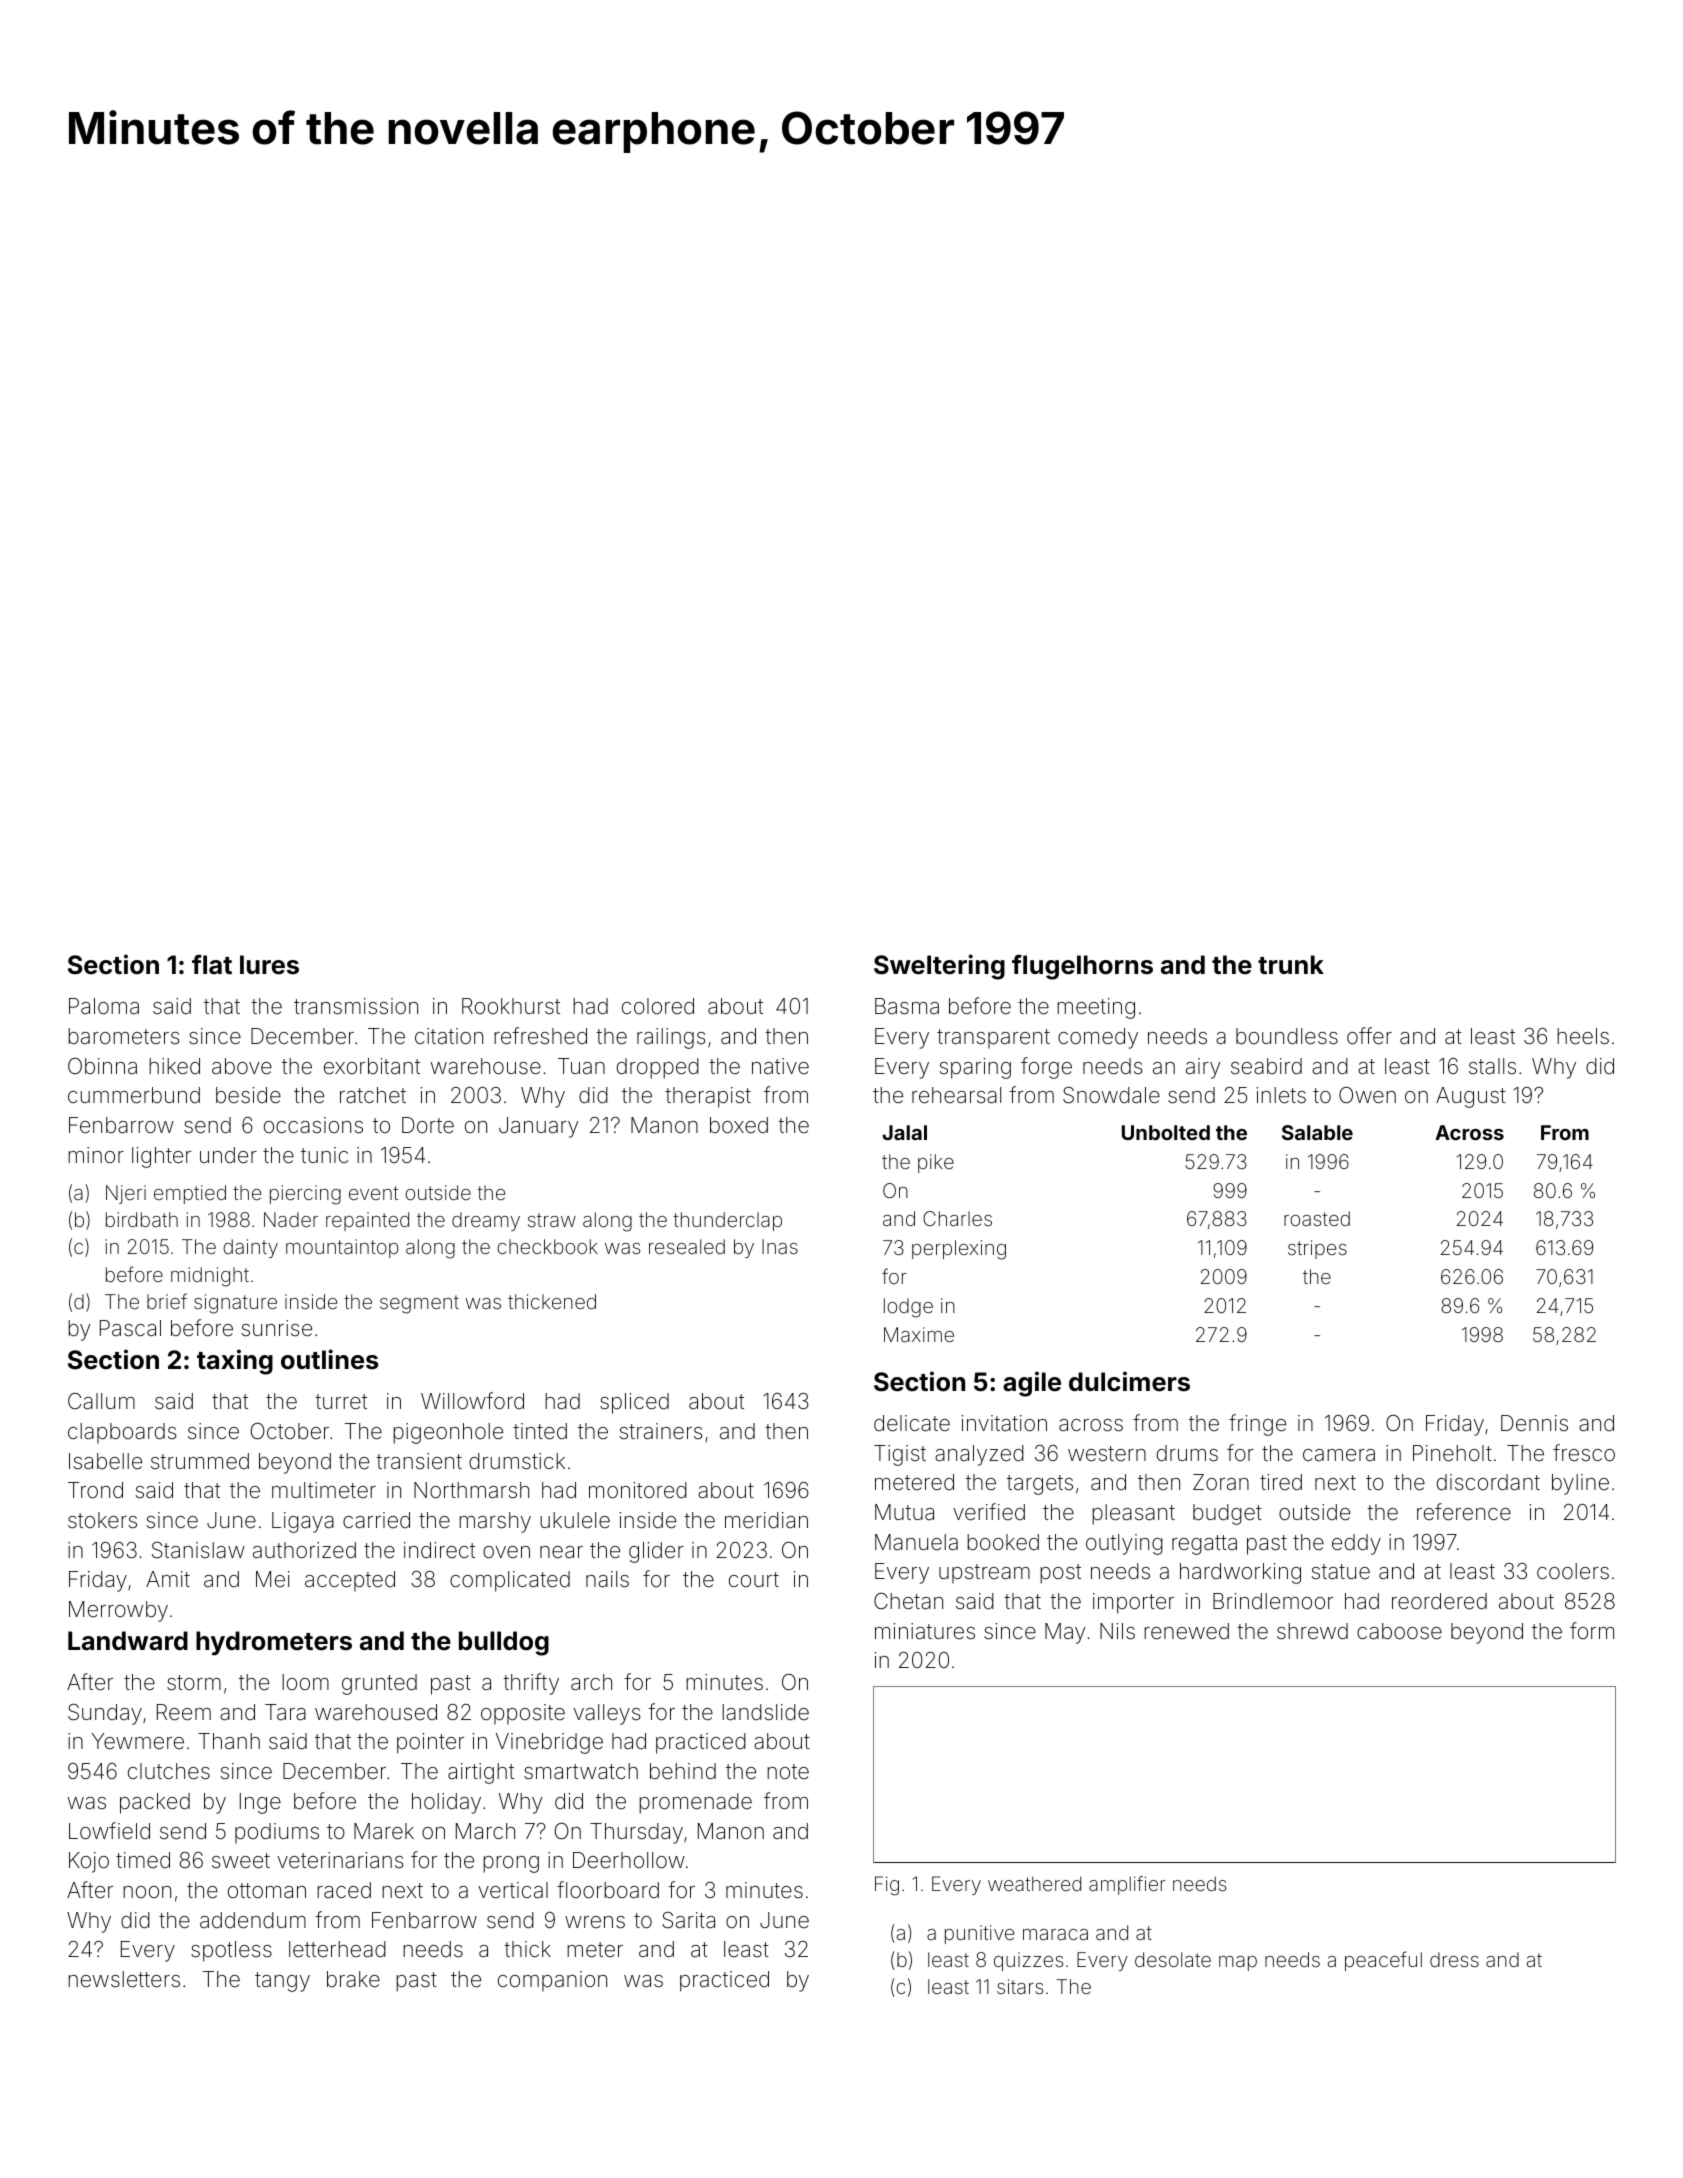 Image resolution: width=1683 pixels, height=2178 pixels. What do you see at coordinates (1020, 1986) in the screenshot?
I see `sitars` at bounding box center [1020, 1986].
